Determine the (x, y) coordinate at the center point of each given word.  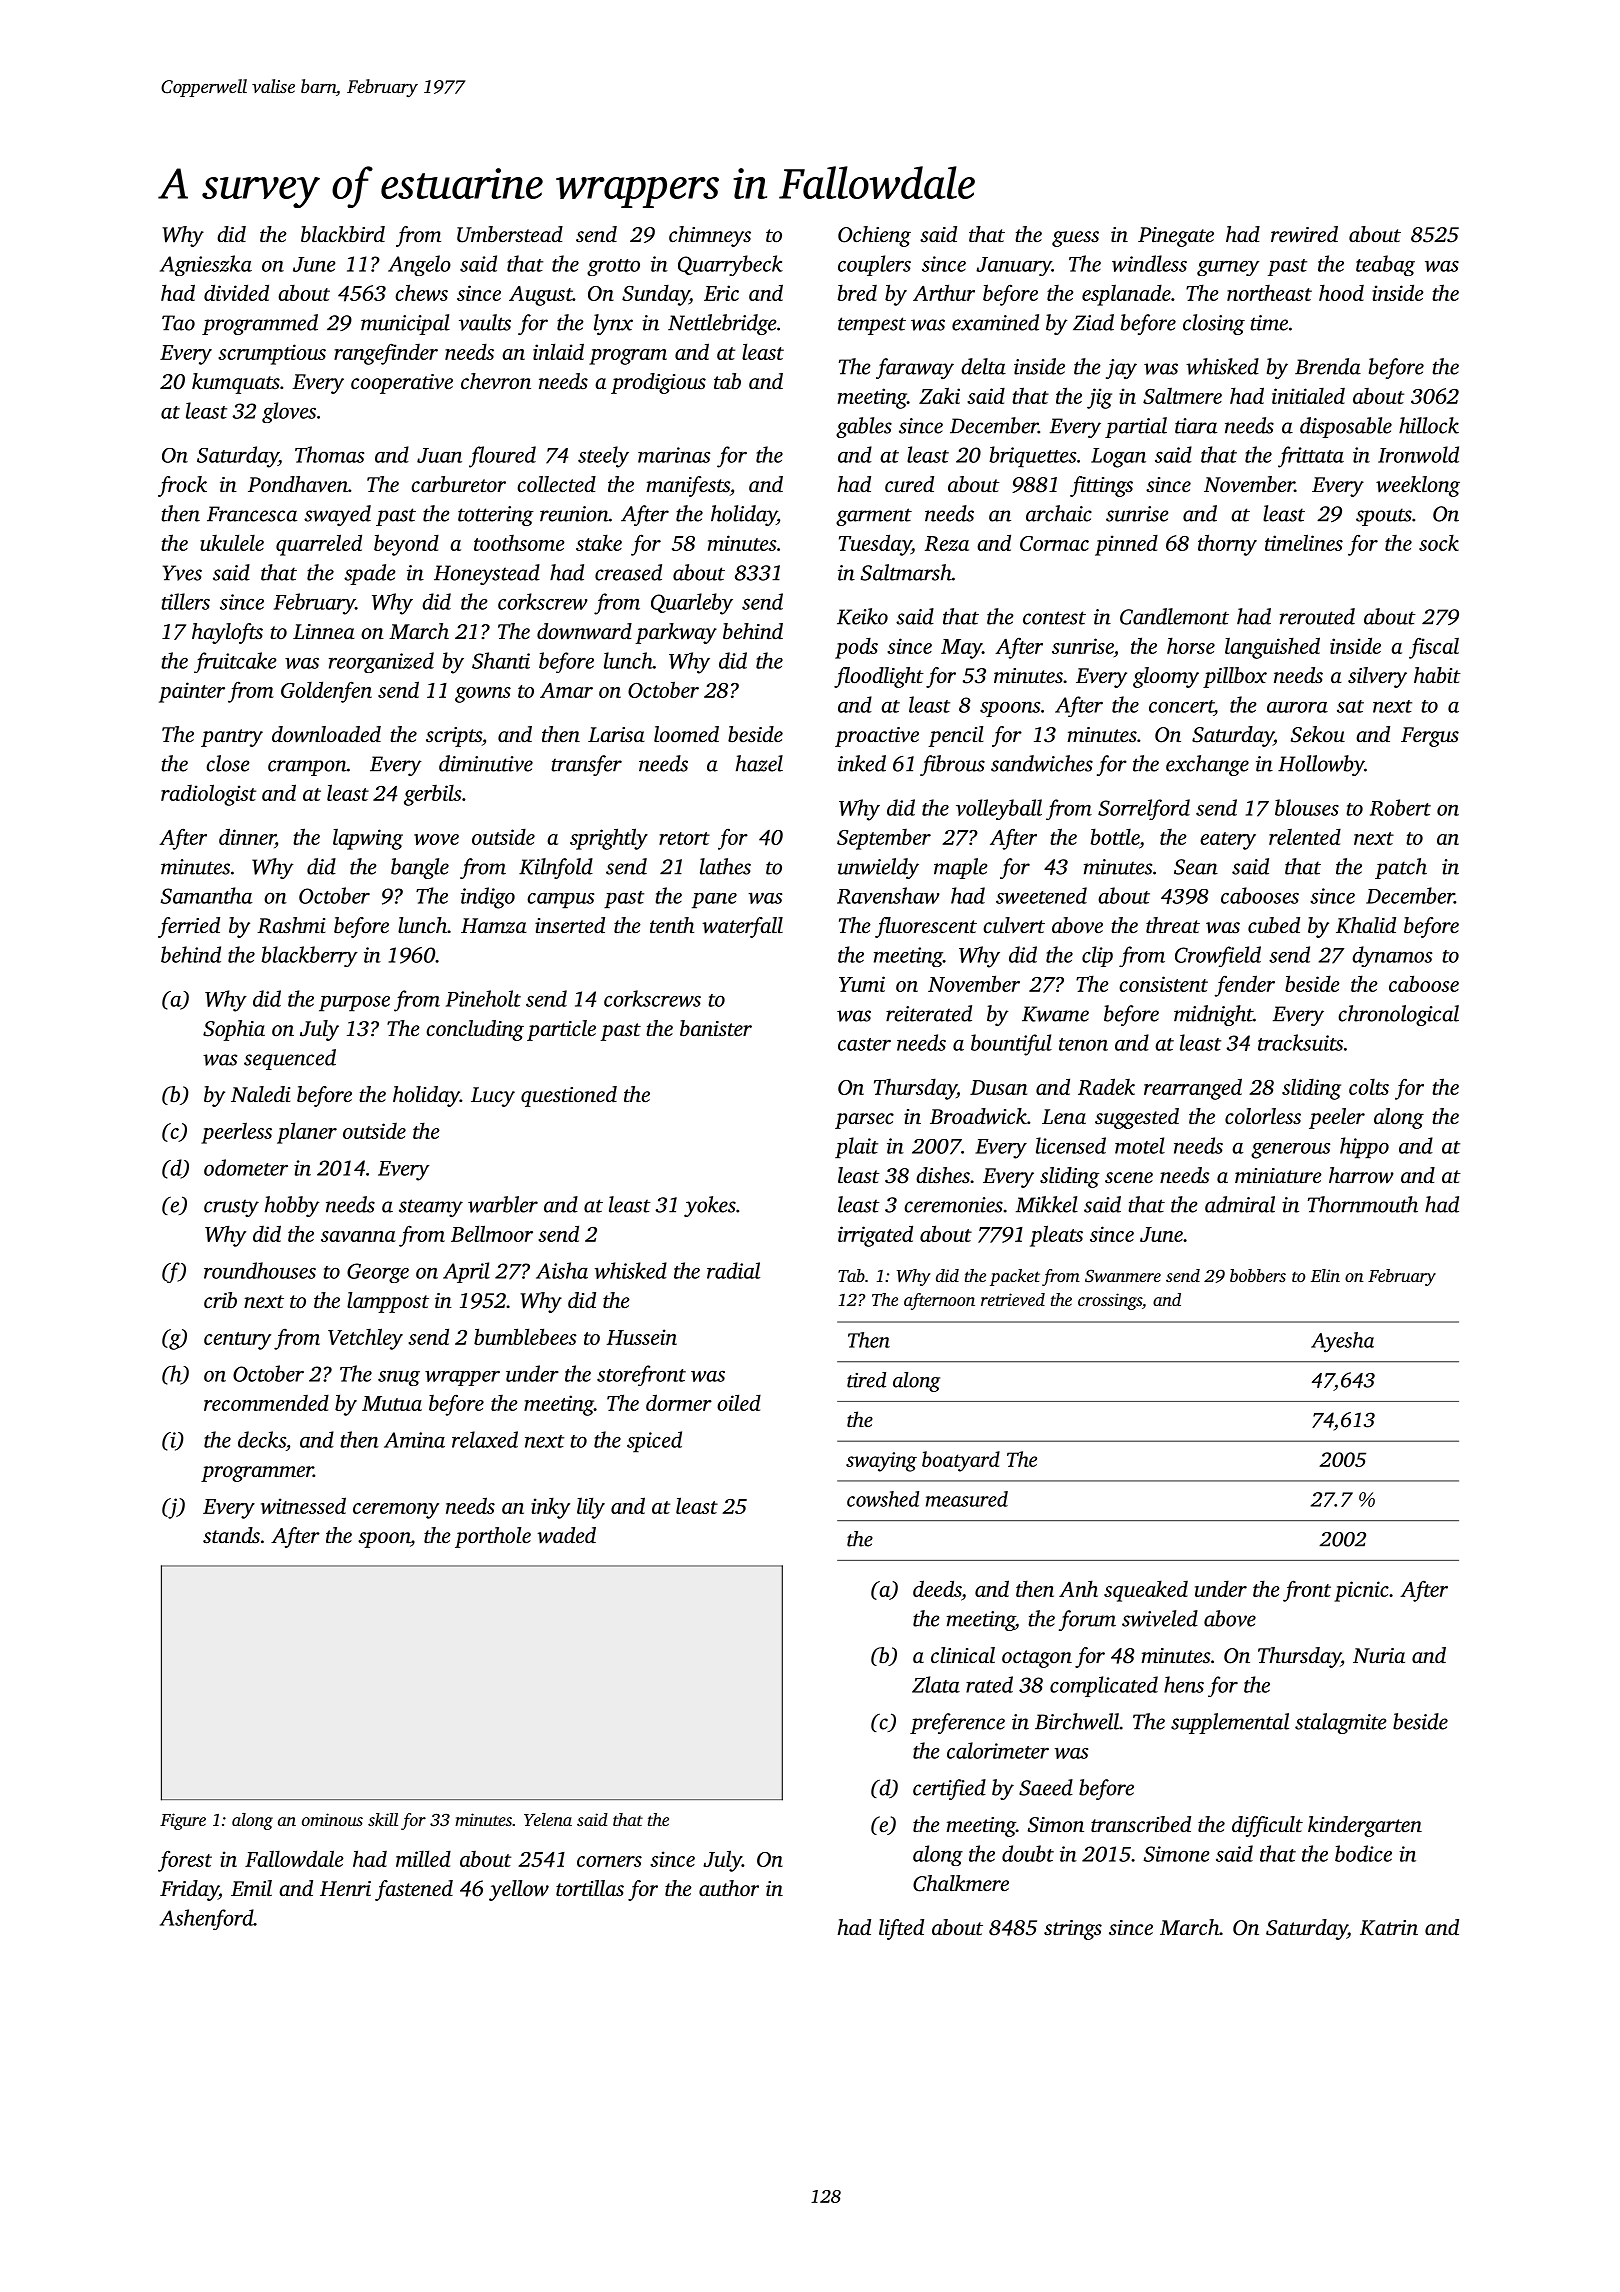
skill (383, 1819)
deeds (937, 1588)
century (237, 1341)
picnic (1361, 1591)
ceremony (396, 1511)
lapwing (368, 839)
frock (182, 486)
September (884, 839)
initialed (1308, 396)
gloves (289, 412)
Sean (1196, 867)
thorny (1227, 545)
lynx (613, 324)
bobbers (1258, 1275)
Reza (947, 543)
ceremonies (953, 1205)
